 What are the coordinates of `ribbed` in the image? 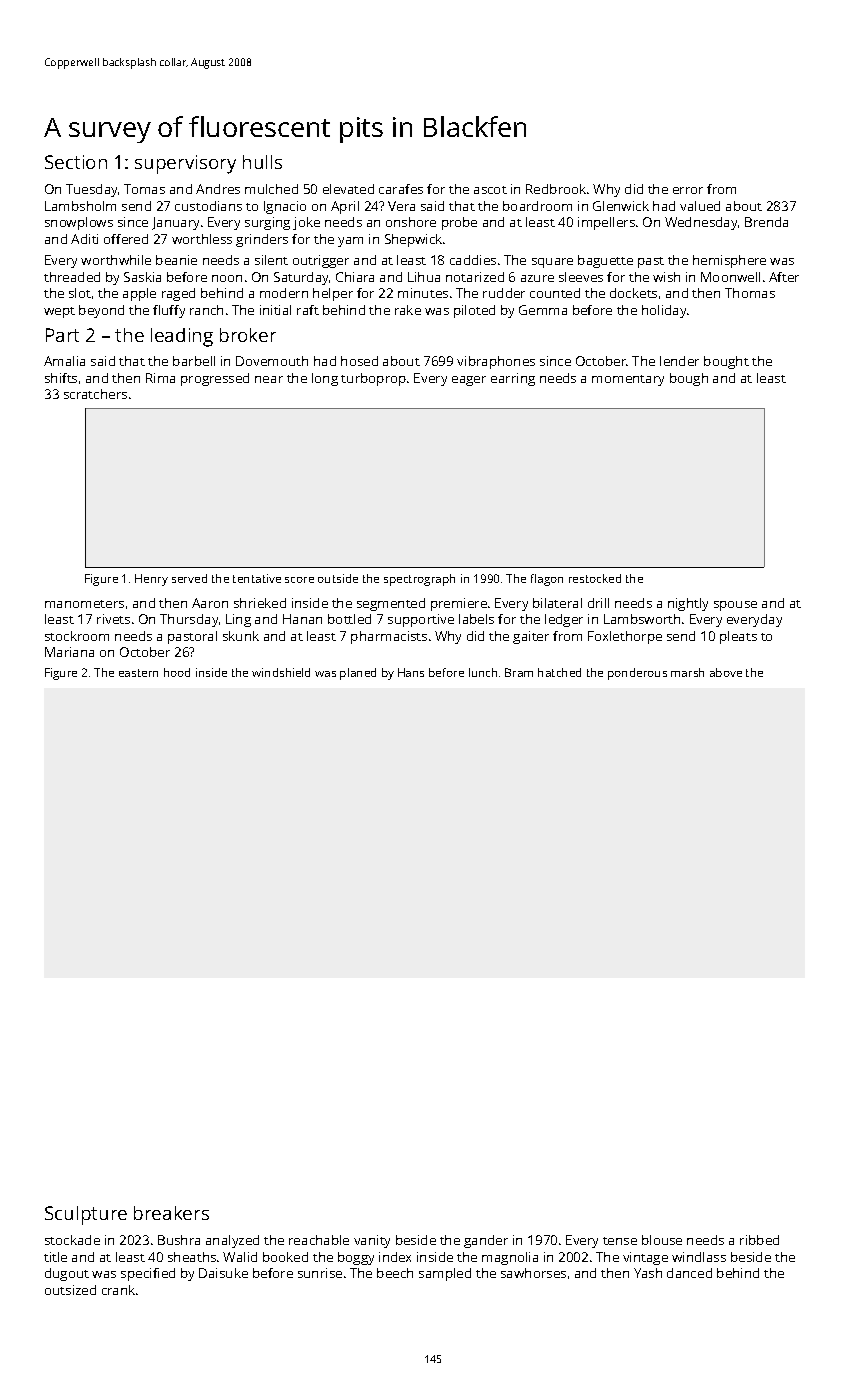 It's located at (759, 1240).
